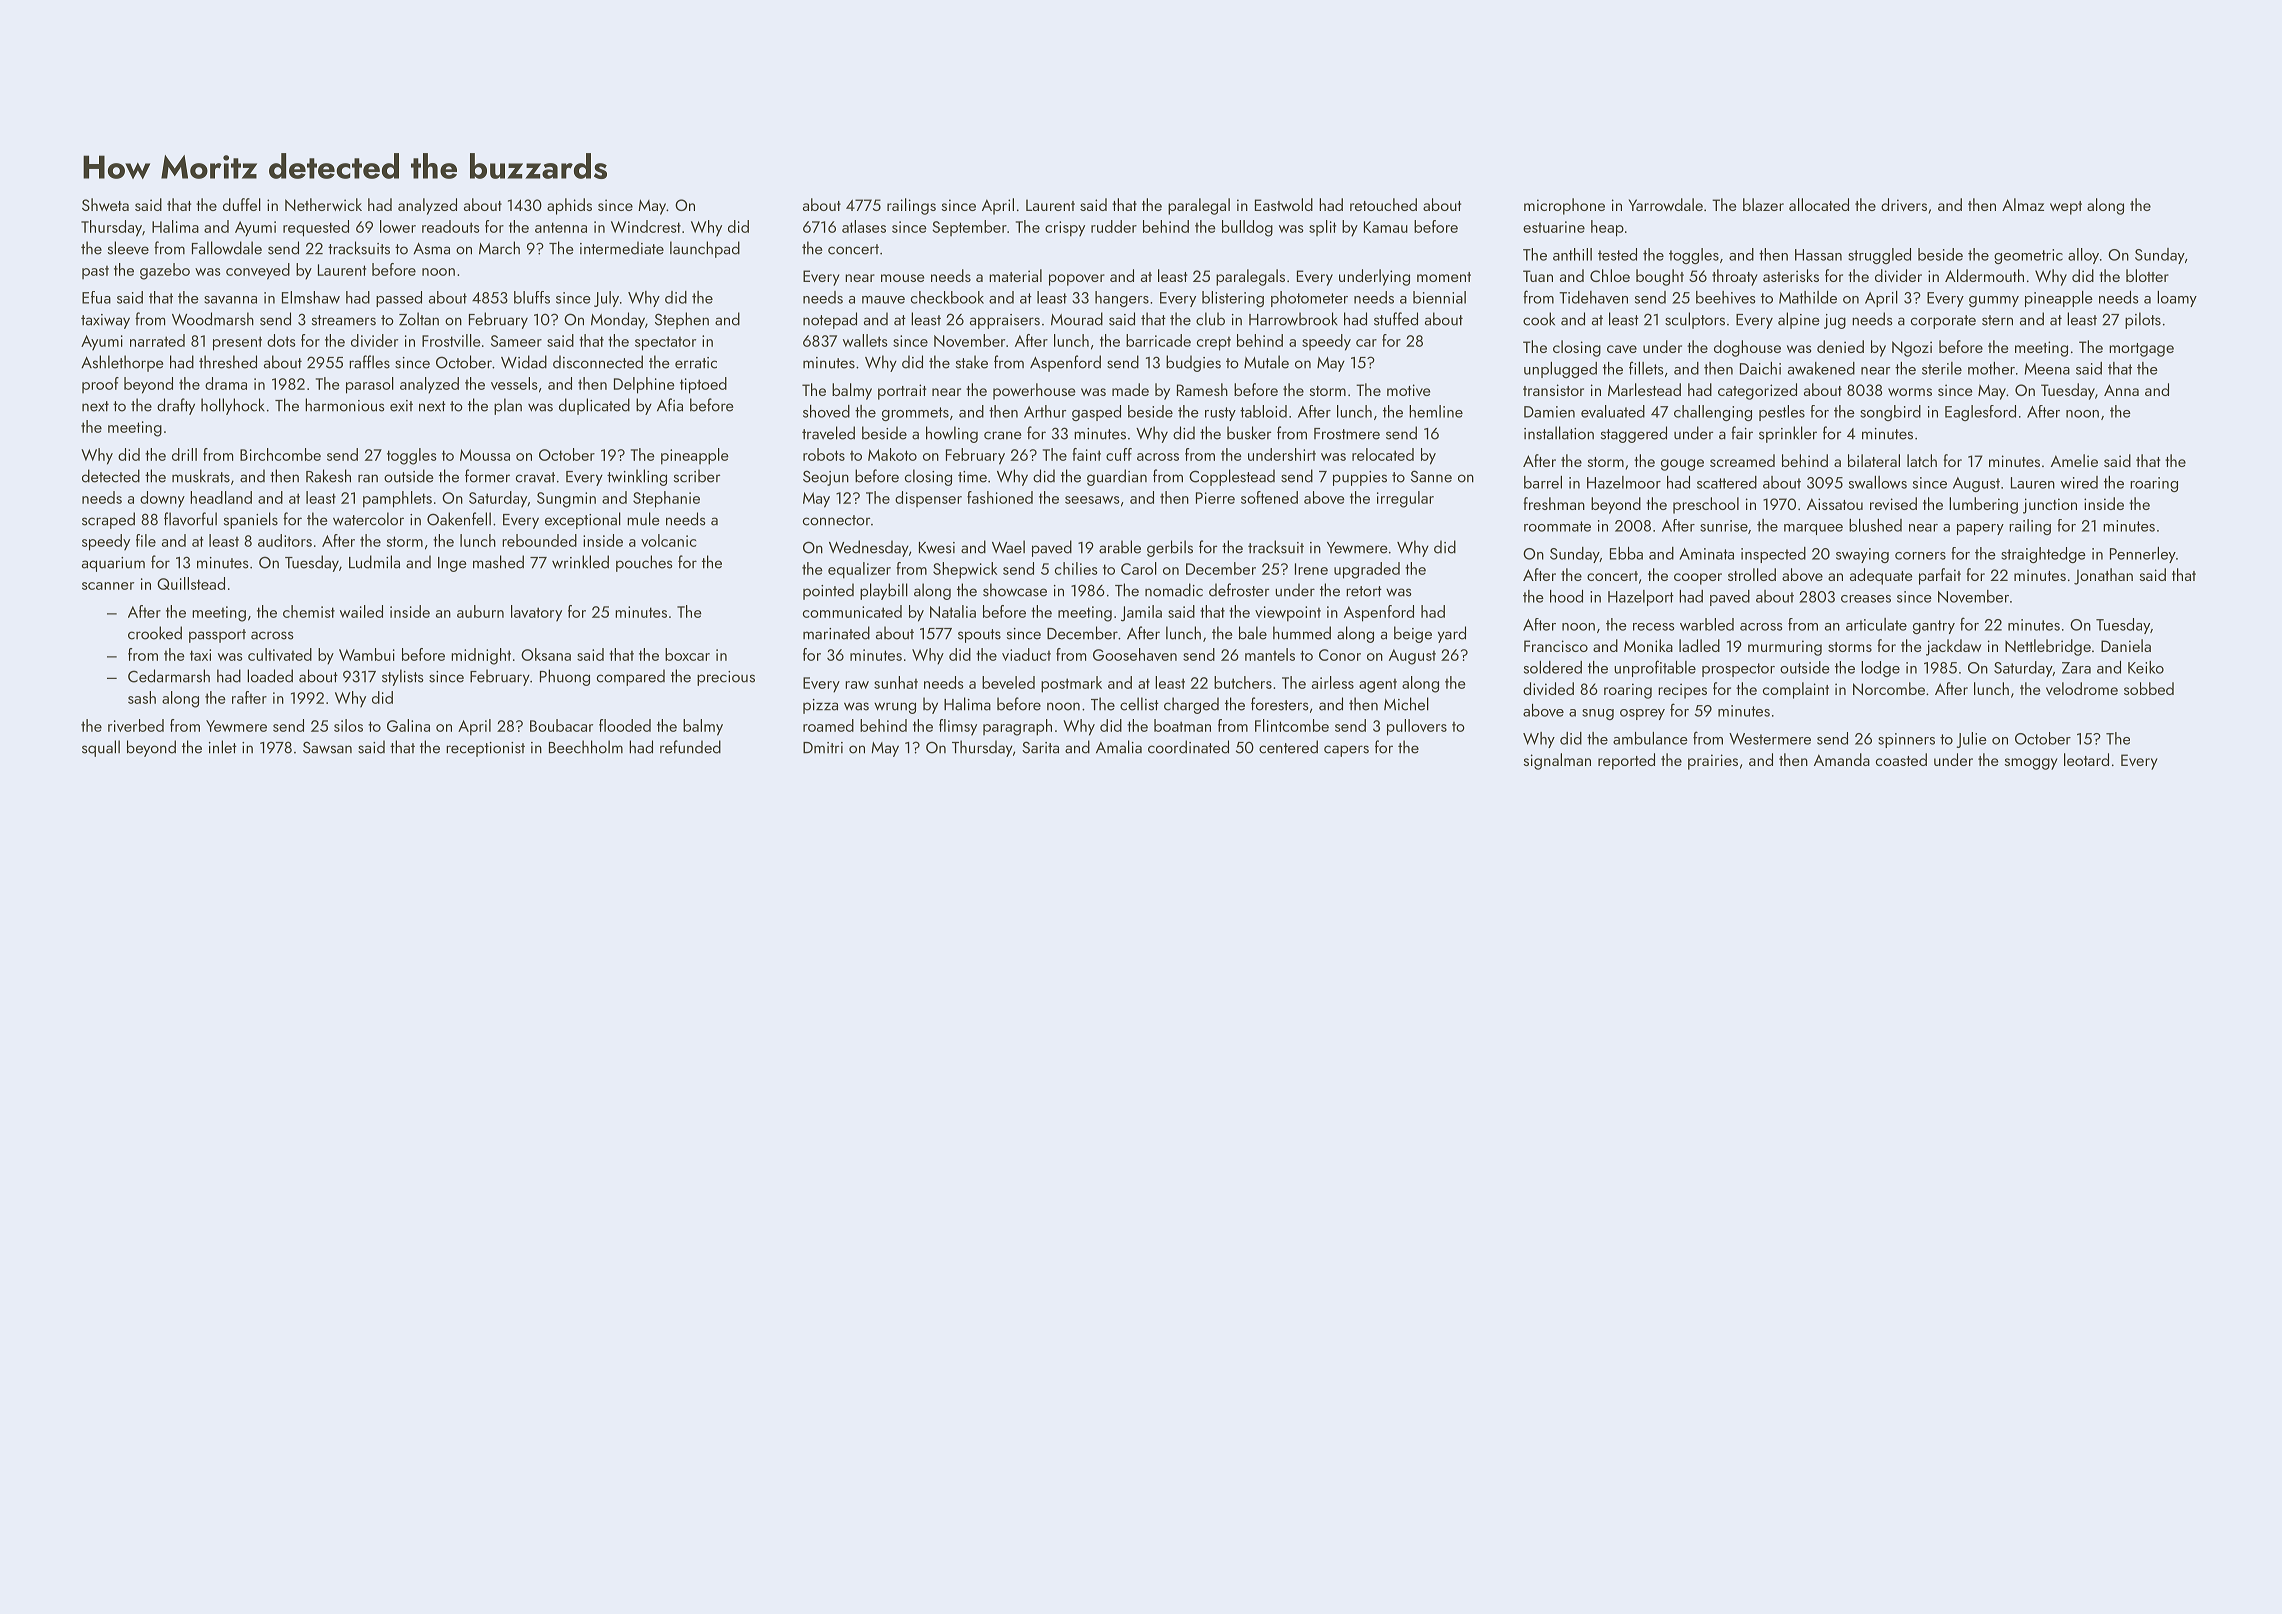  What do you see at coordinates (1215, 498) in the screenshot?
I see `Pierre` at bounding box center [1215, 498].
